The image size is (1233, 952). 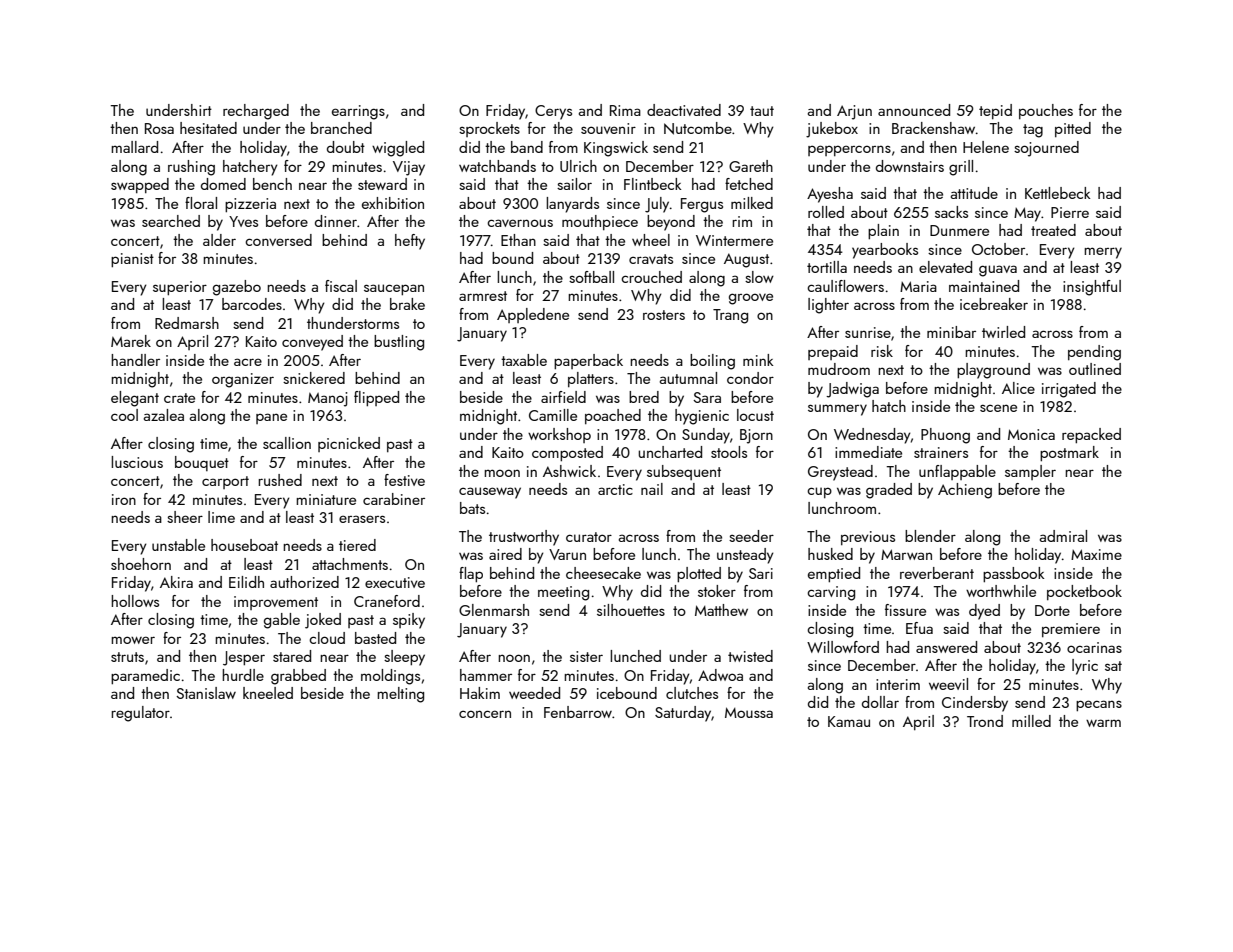 What do you see at coordinates (159, 128) in the screenshot?
I see `Rosa` at bounding box center [159, 128].
